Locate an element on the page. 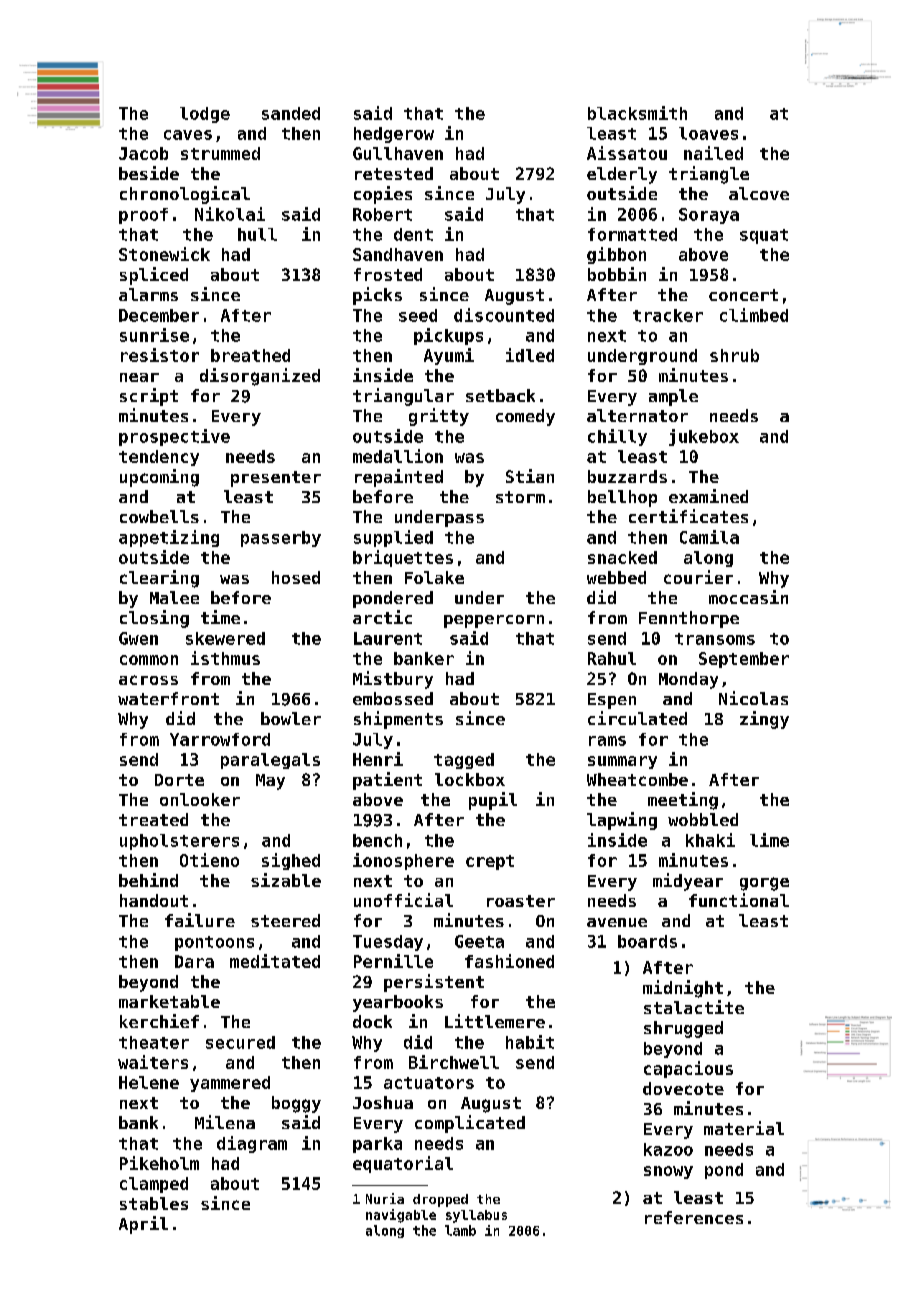 The height and width of the document is (1316, 908). onlooker is located at coordinates (200, 799).
